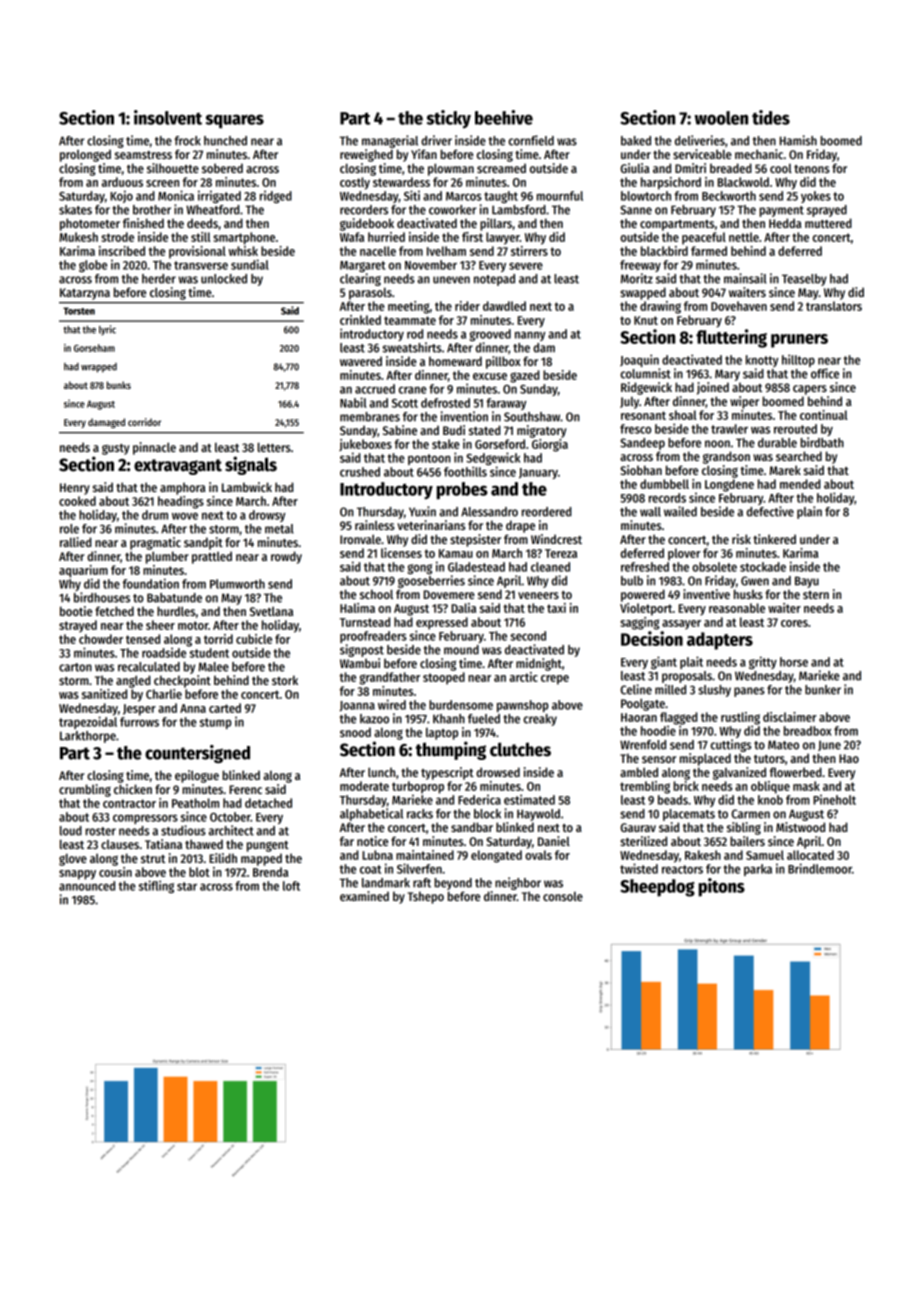 This document has height=1308, width=924. What do you see at coordinates (519, 210) in the document?
I see `Lambsford` at bounding box center [519, 210].
